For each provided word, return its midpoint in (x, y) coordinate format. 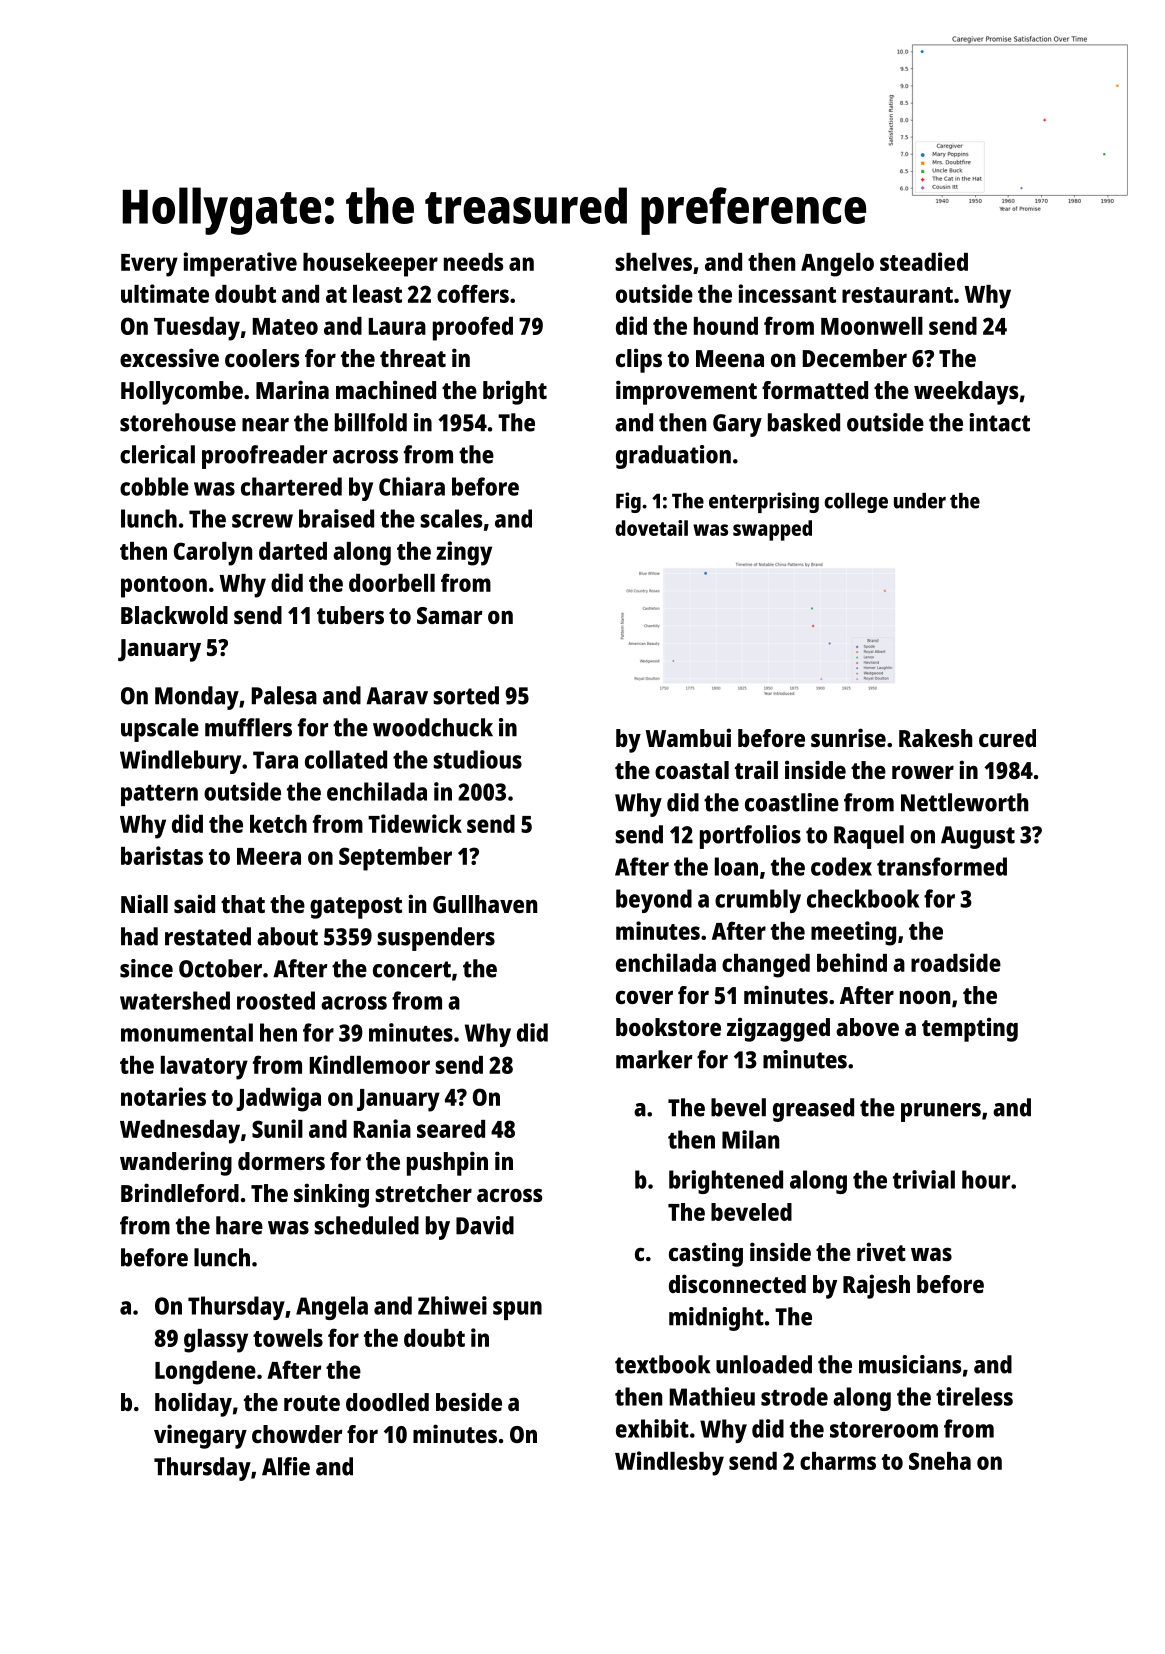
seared (451, 1129)
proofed (473, 328)
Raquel (869, 837)
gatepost (356, 908)
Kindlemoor (370, 1064)
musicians (910, 1364)
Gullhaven (485, 904)
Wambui (688, 737)
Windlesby (669, 1463)
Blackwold (174, 615)
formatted (815, 390)
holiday (193, 1404)
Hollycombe (182, 393)
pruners (941, 1112)
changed (766, 966)
